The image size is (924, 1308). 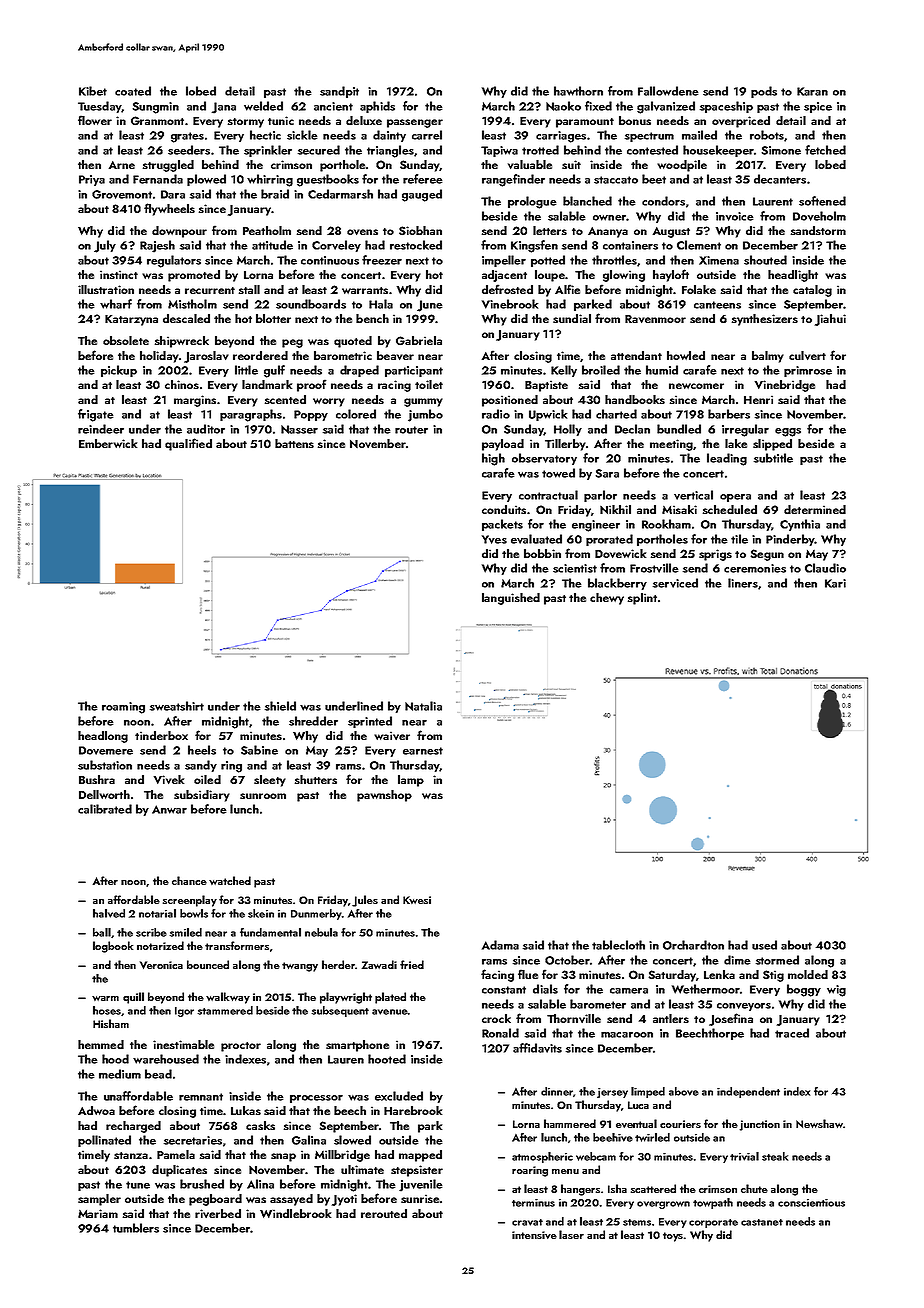 I want to click on opera, so click(x=735, y=498).
